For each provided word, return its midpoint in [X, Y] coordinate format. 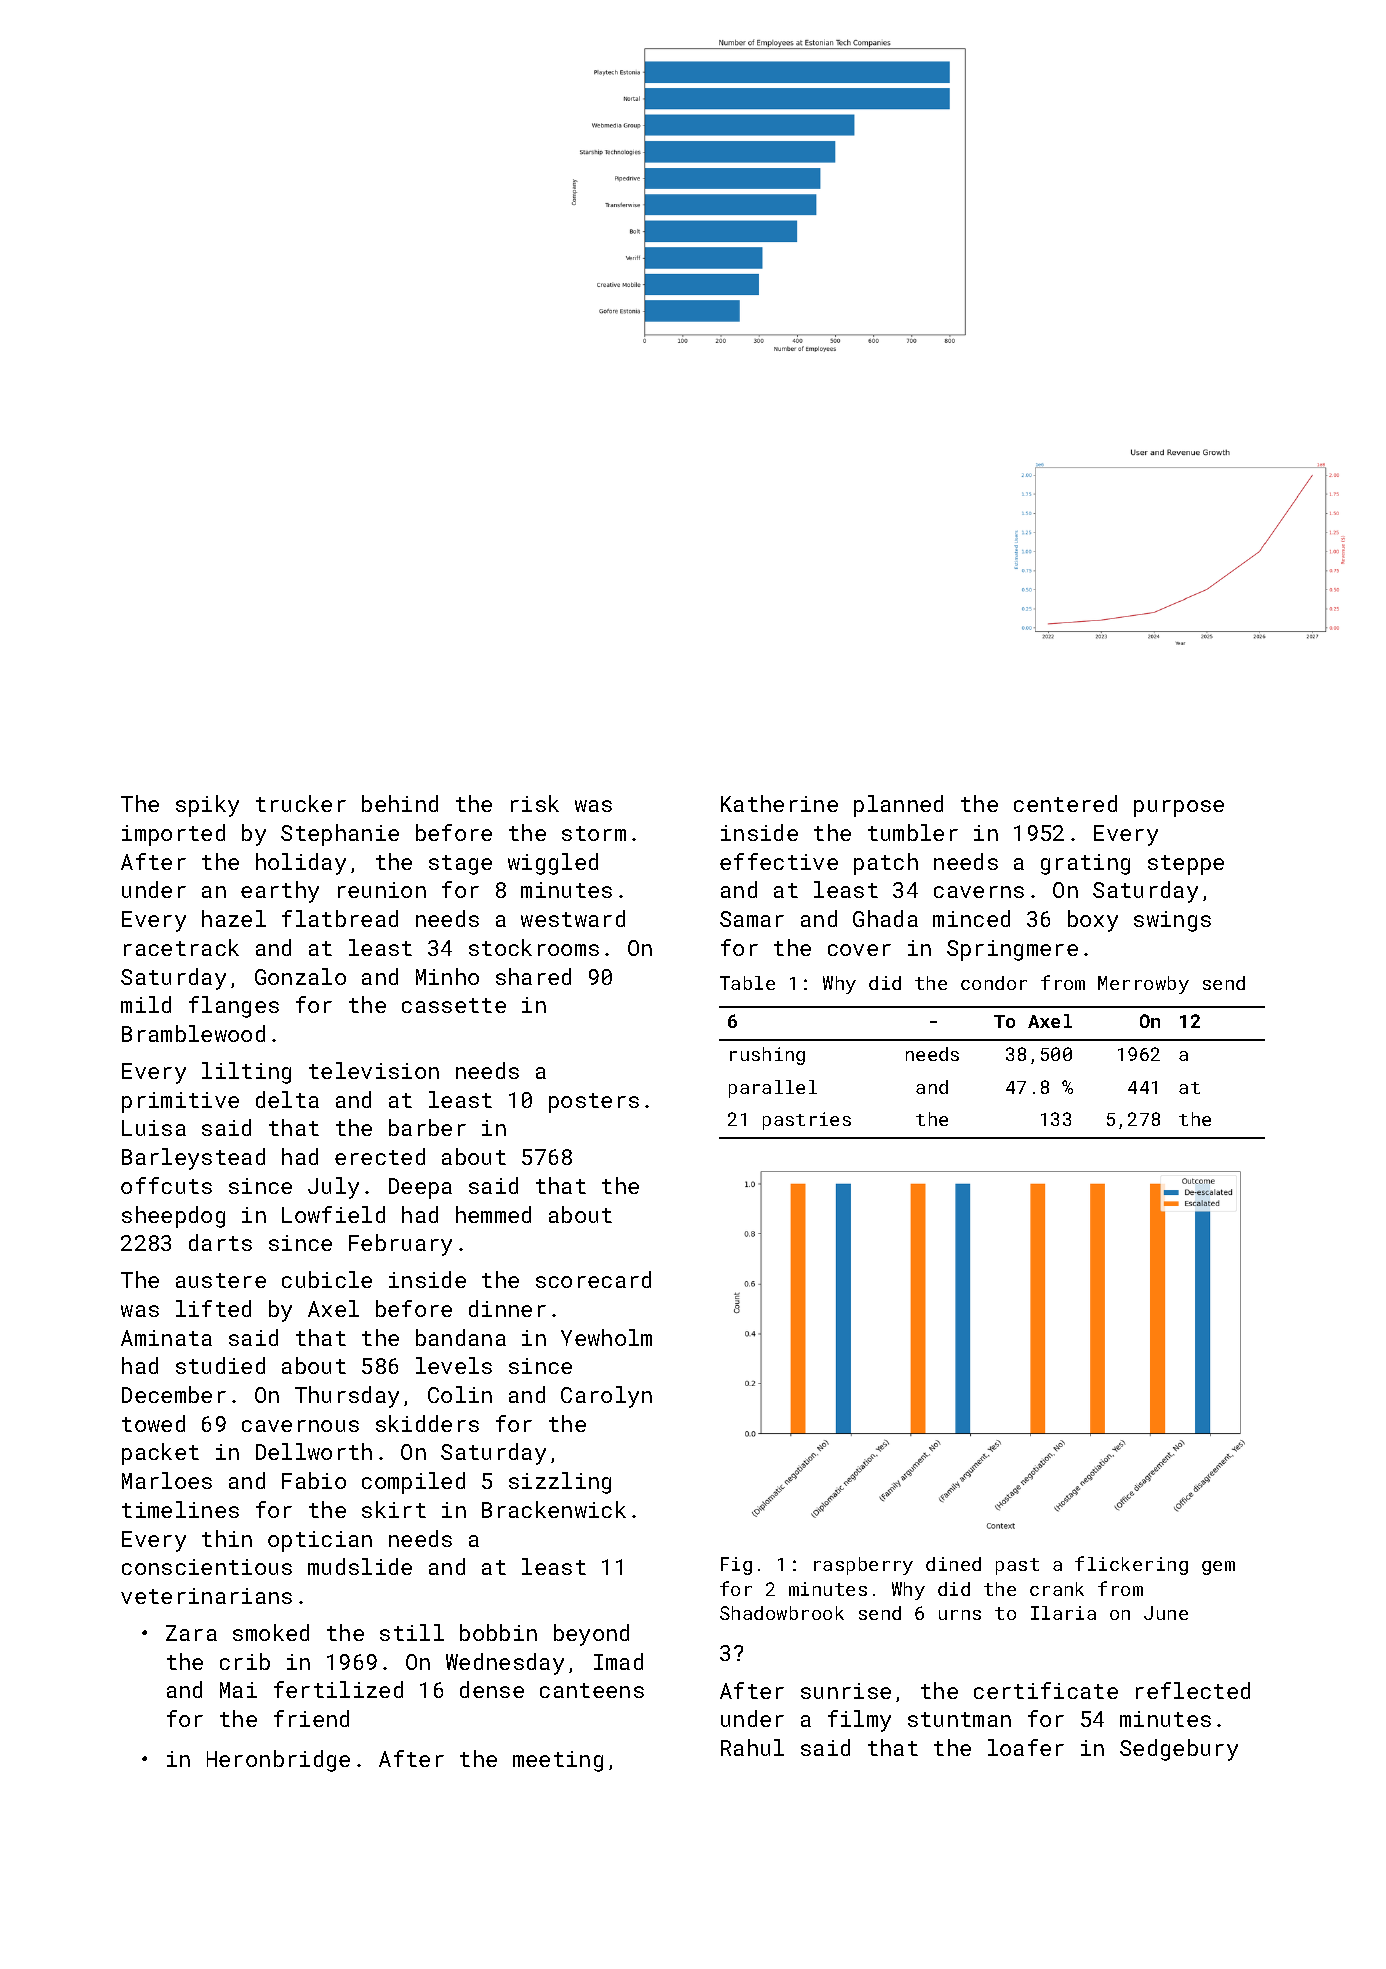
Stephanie [340, 835]
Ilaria [1063, 1613]
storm [594, 833]
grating [1085, 864]
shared [533, 976]
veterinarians [206, 1596]
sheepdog [173, 1217]
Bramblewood [193, 1033]
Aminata [166, 1338]
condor [994, 983]
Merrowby [1143, 985]
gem [1218, 1568]
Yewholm [606, 1337]
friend [311, 1718]
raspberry [863, 1566]
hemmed [493, 1214]
